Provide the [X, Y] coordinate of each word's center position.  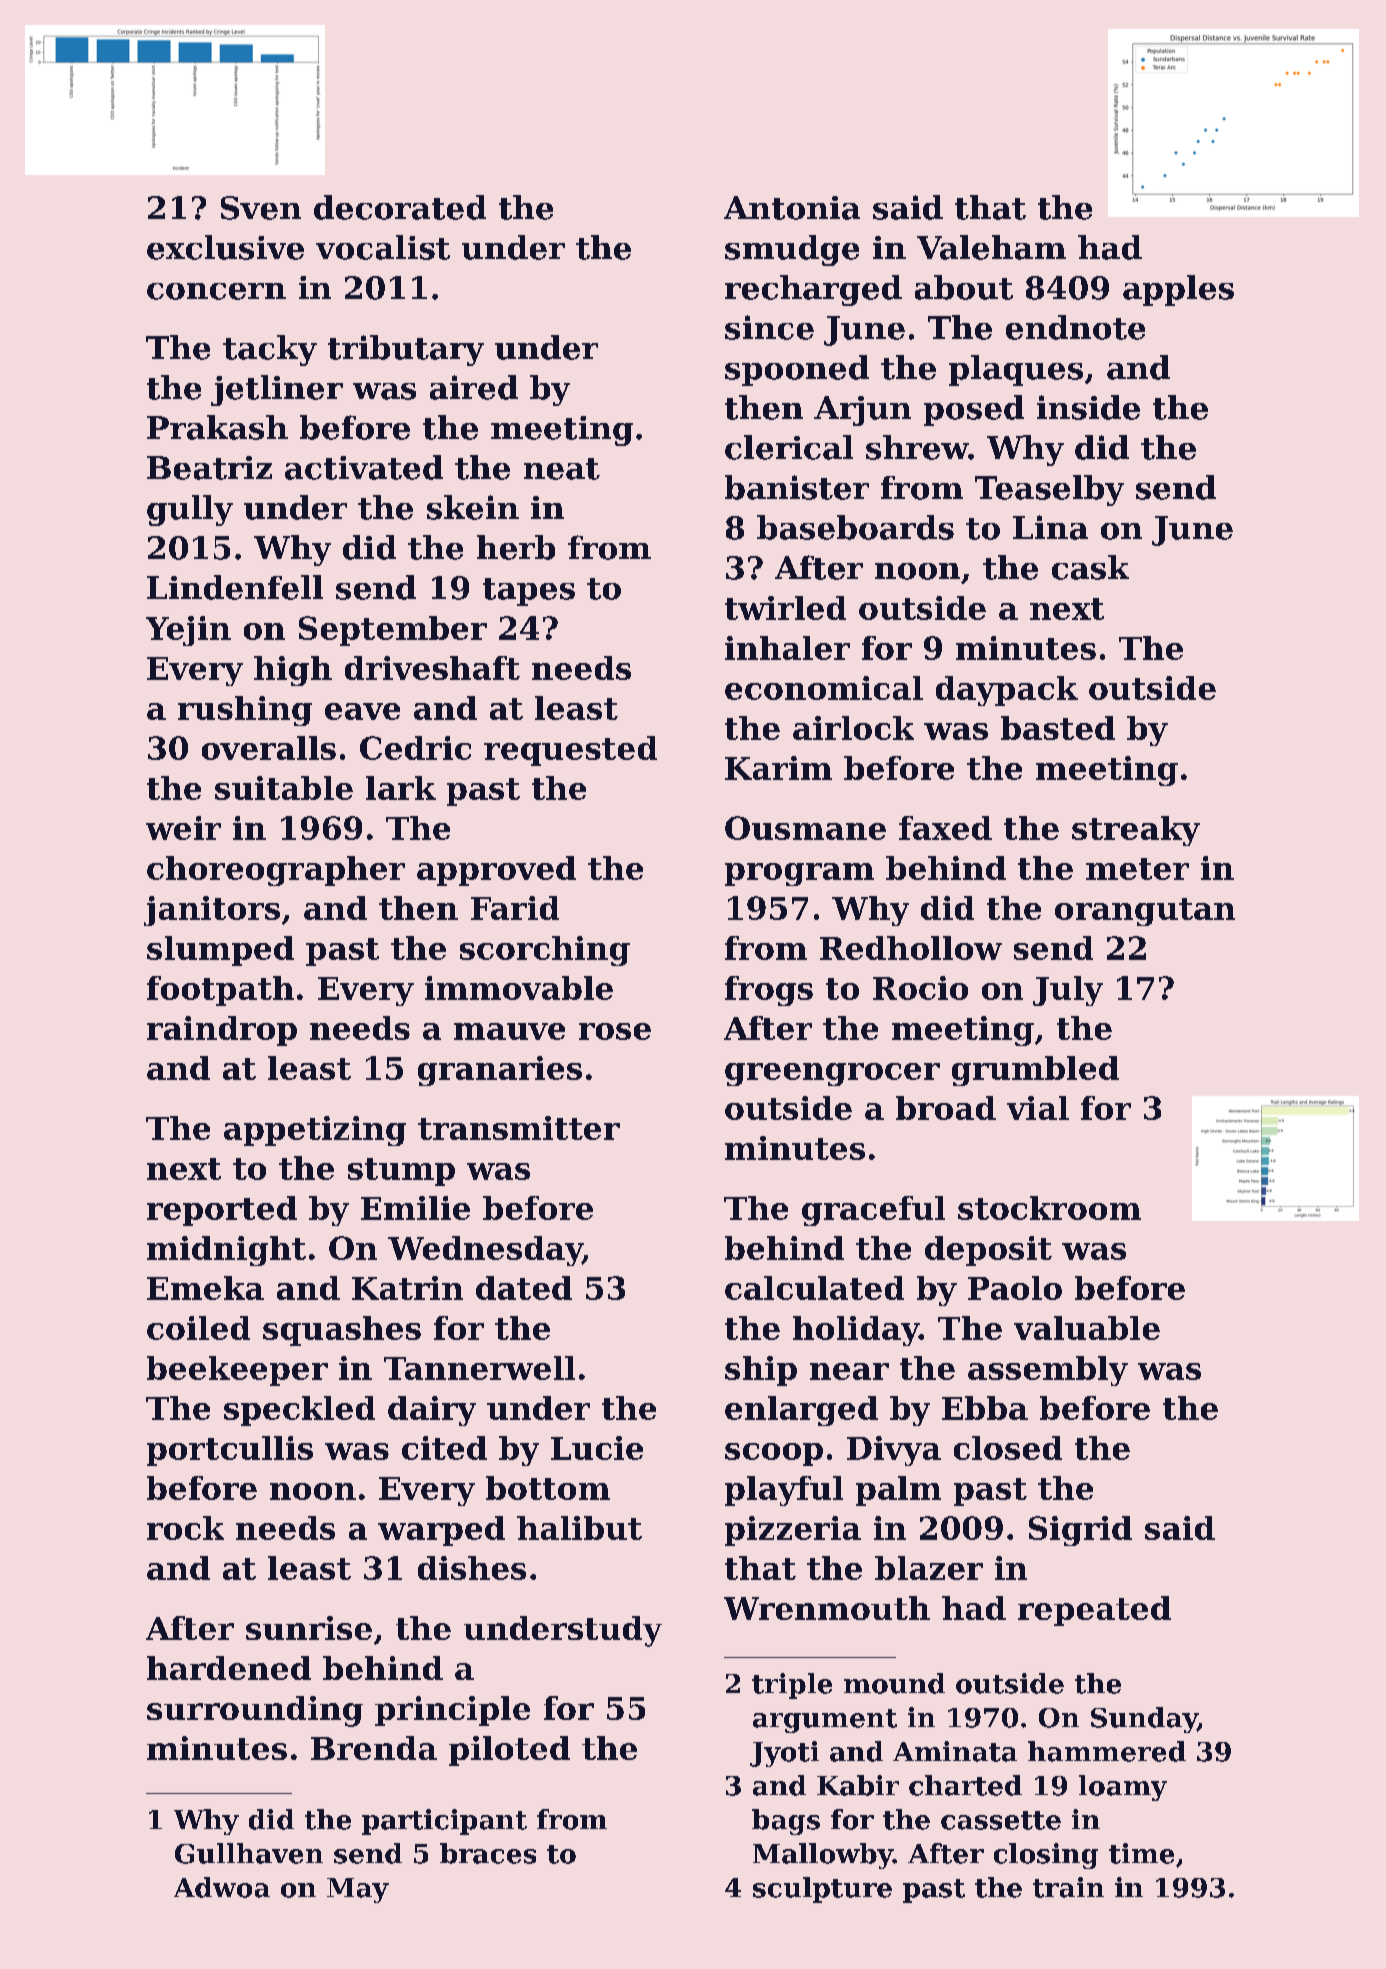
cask [1090, 567]
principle [452, 1711]
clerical [789, 447]
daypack [1007, 691]
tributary [406, 350]
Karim [778, 768]
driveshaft [432, 668]
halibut [579, 1528]
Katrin [407, 1288]
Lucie [597, 1448]
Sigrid [1080, 1531]
